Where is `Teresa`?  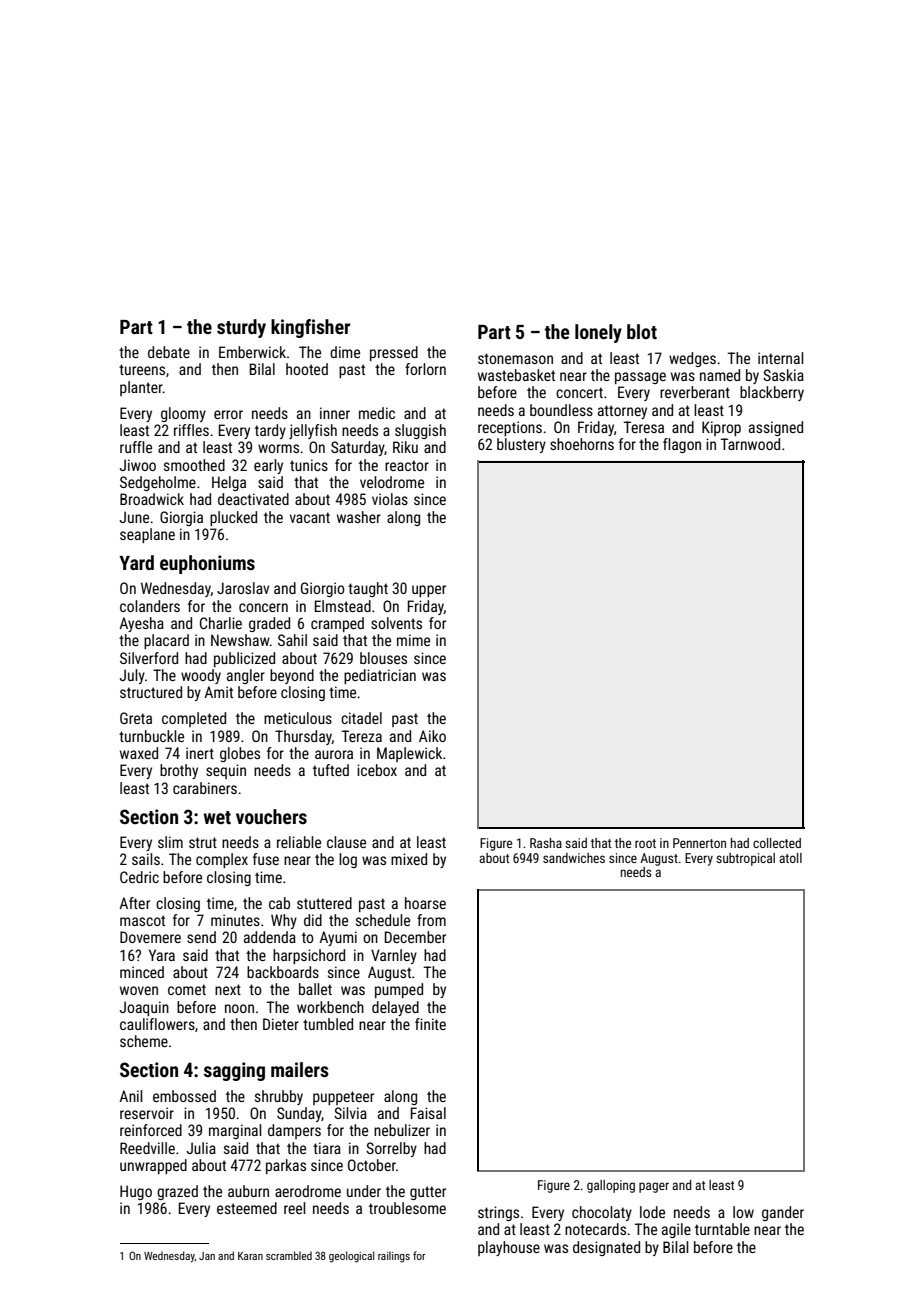 Teresa is located at coordinates (643, 427).
